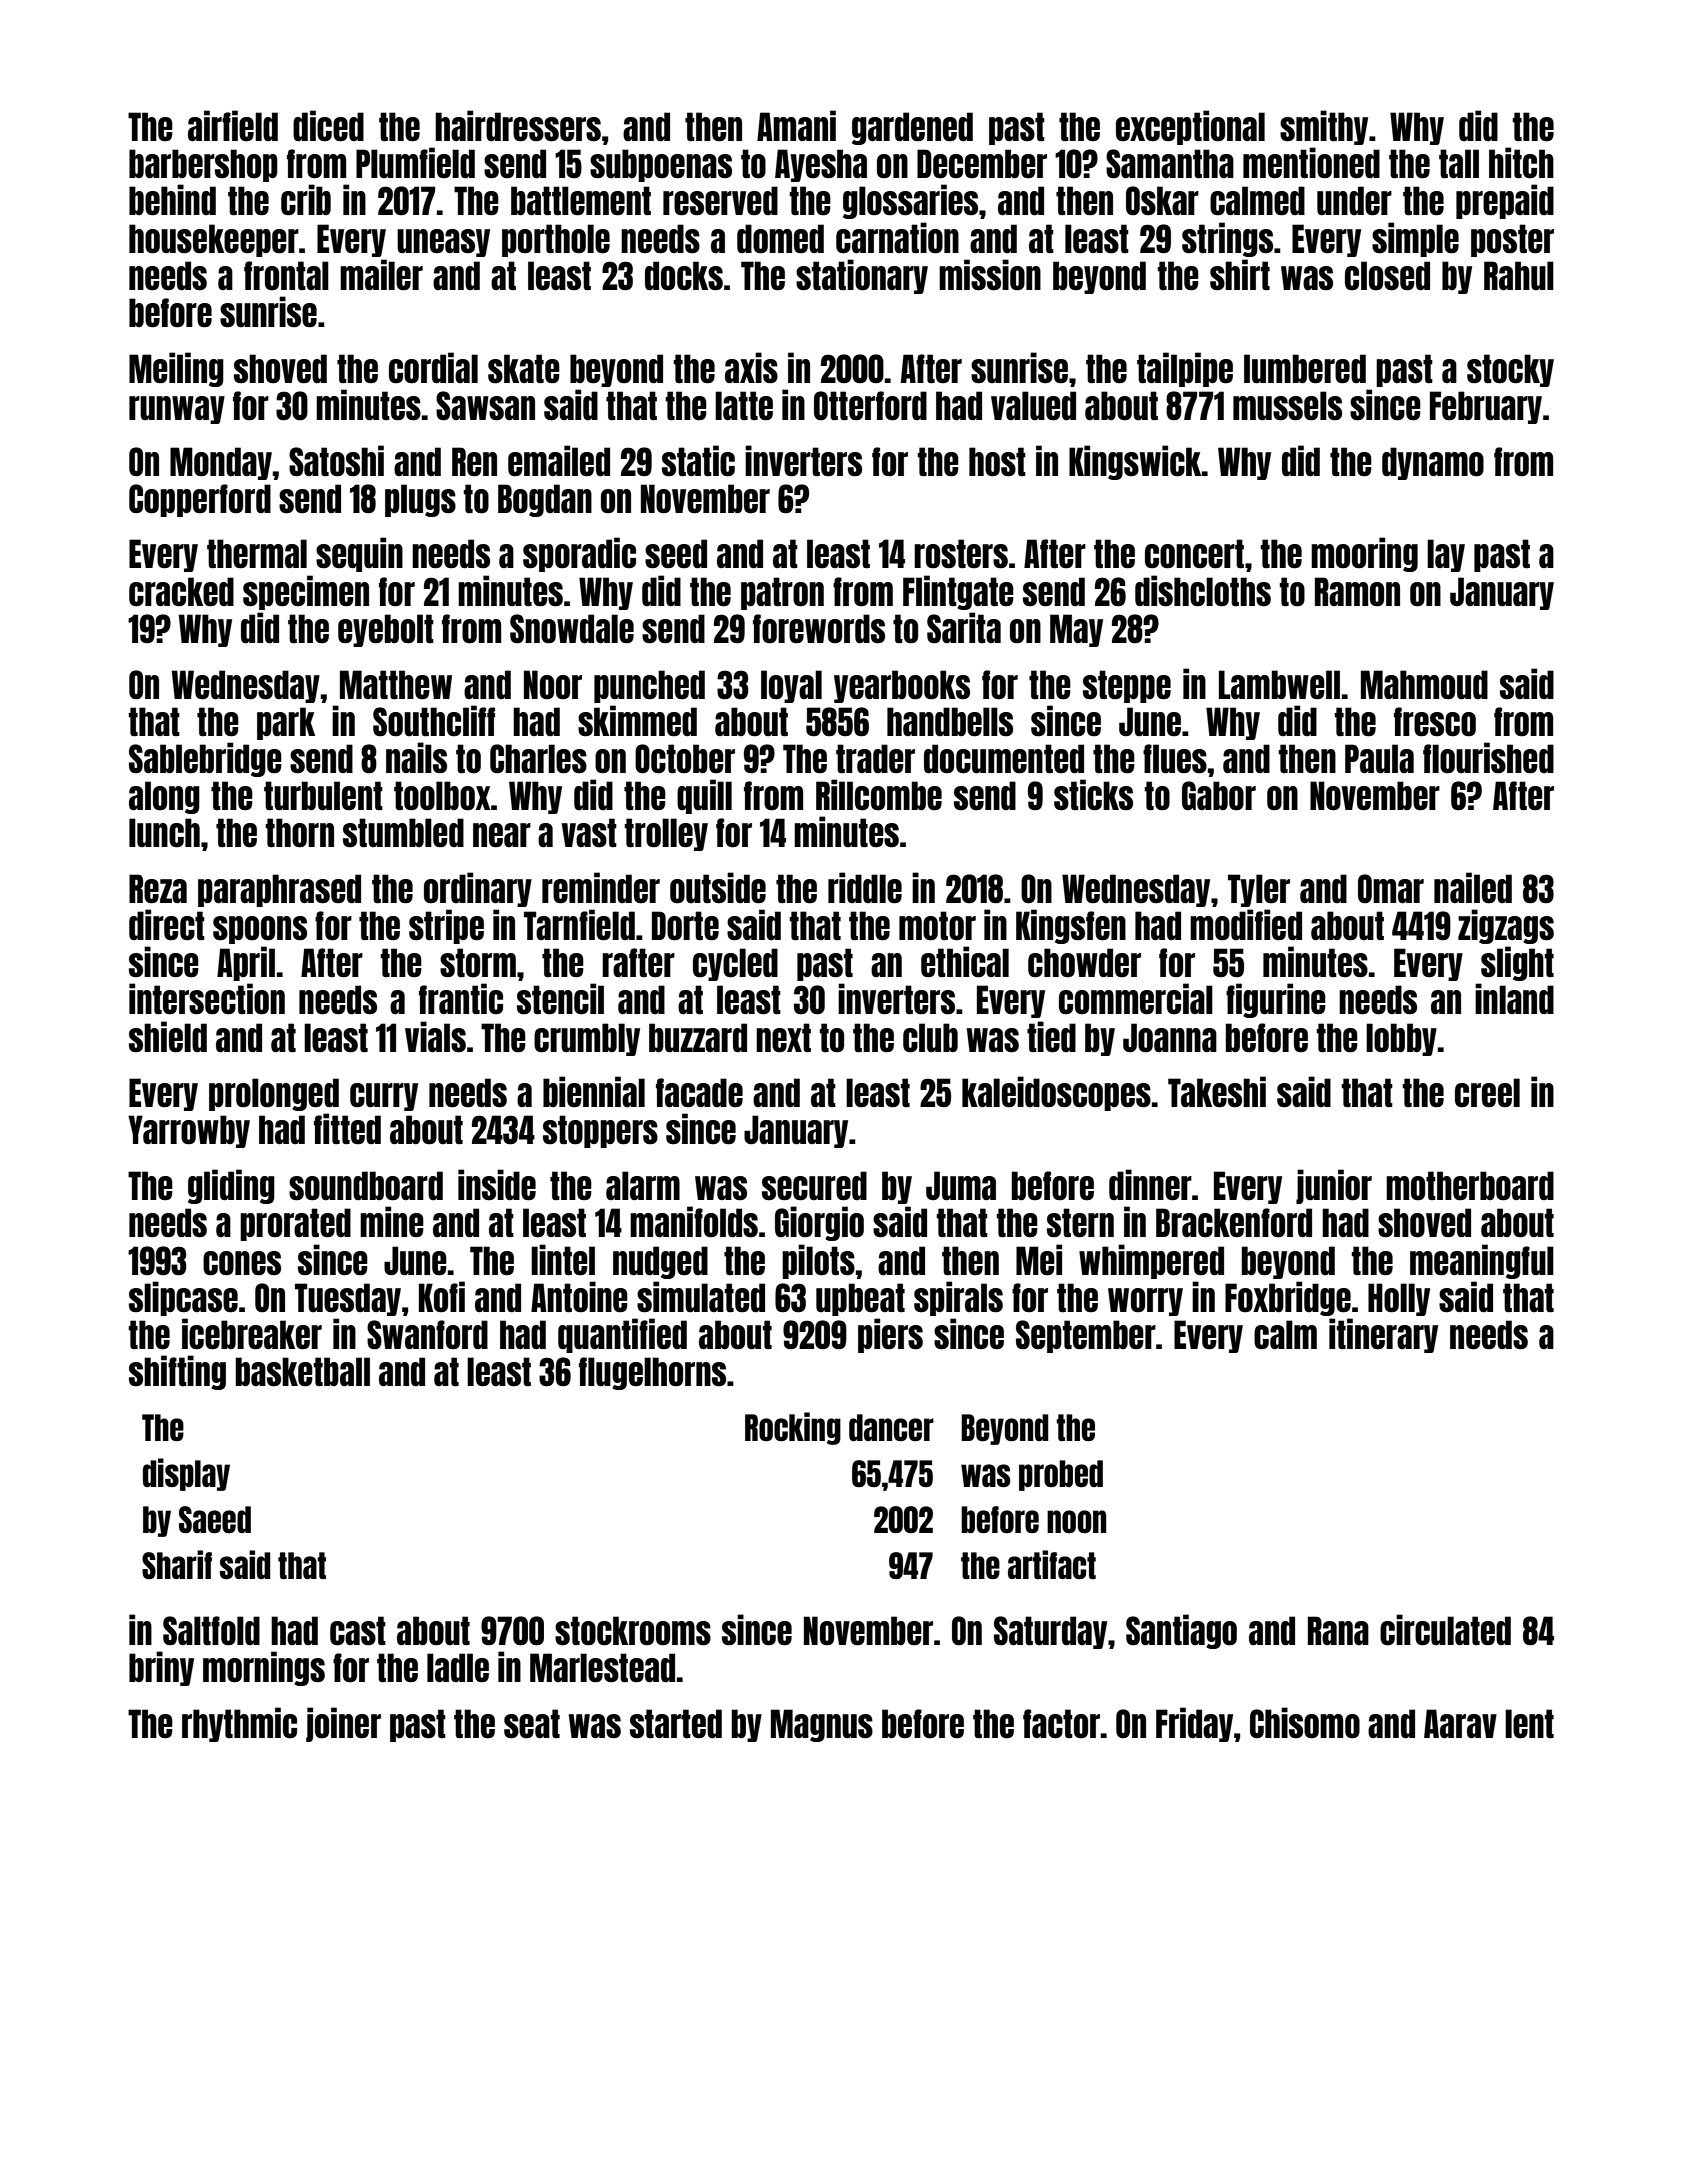 This screenshot has height=2178, width=1683. I want to click on paraphrased, so click(279, 890).
